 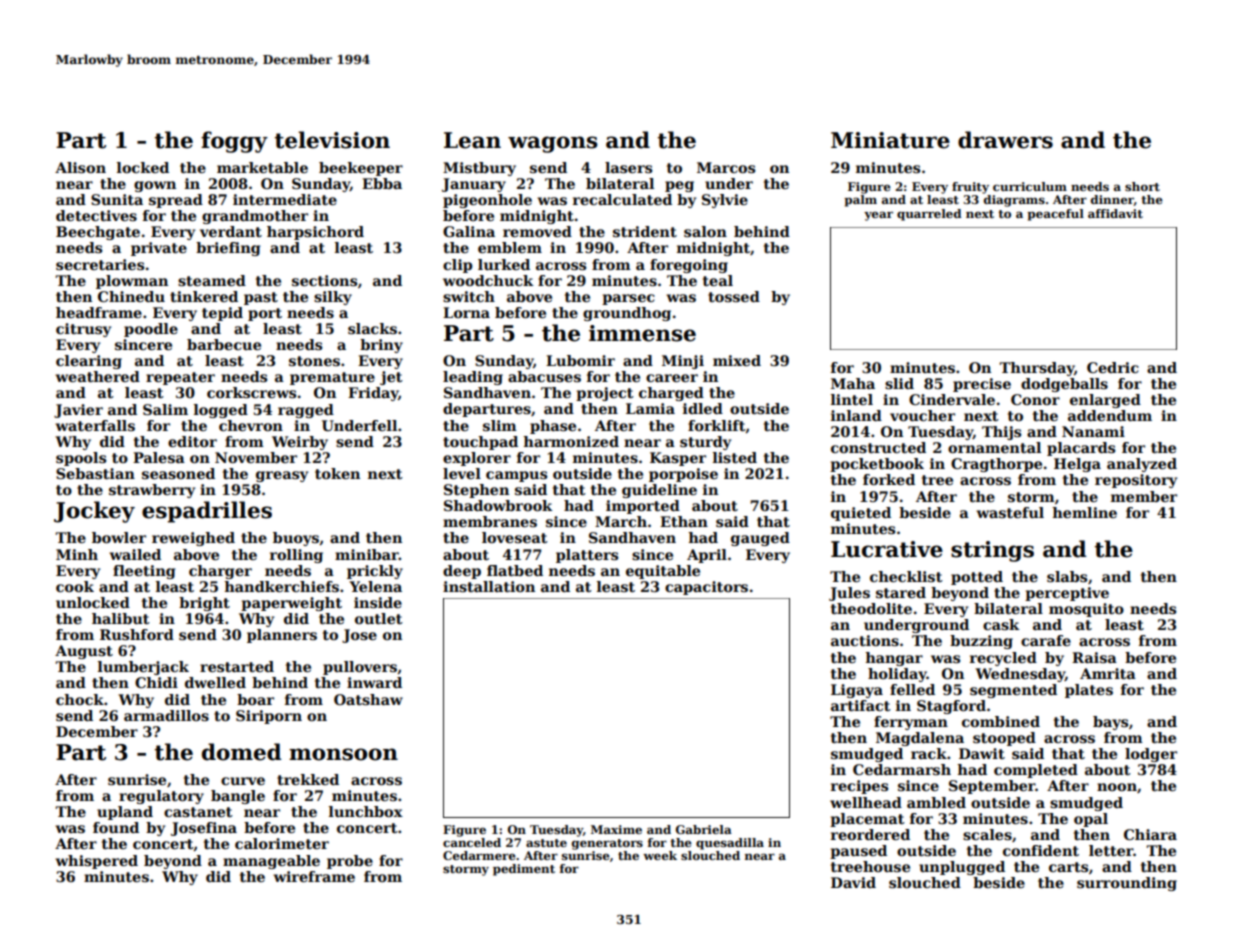 What do you see at coordinates (1067, 576) in the screenshot?
I see `slabs` at bounding box center [1067, 576].
